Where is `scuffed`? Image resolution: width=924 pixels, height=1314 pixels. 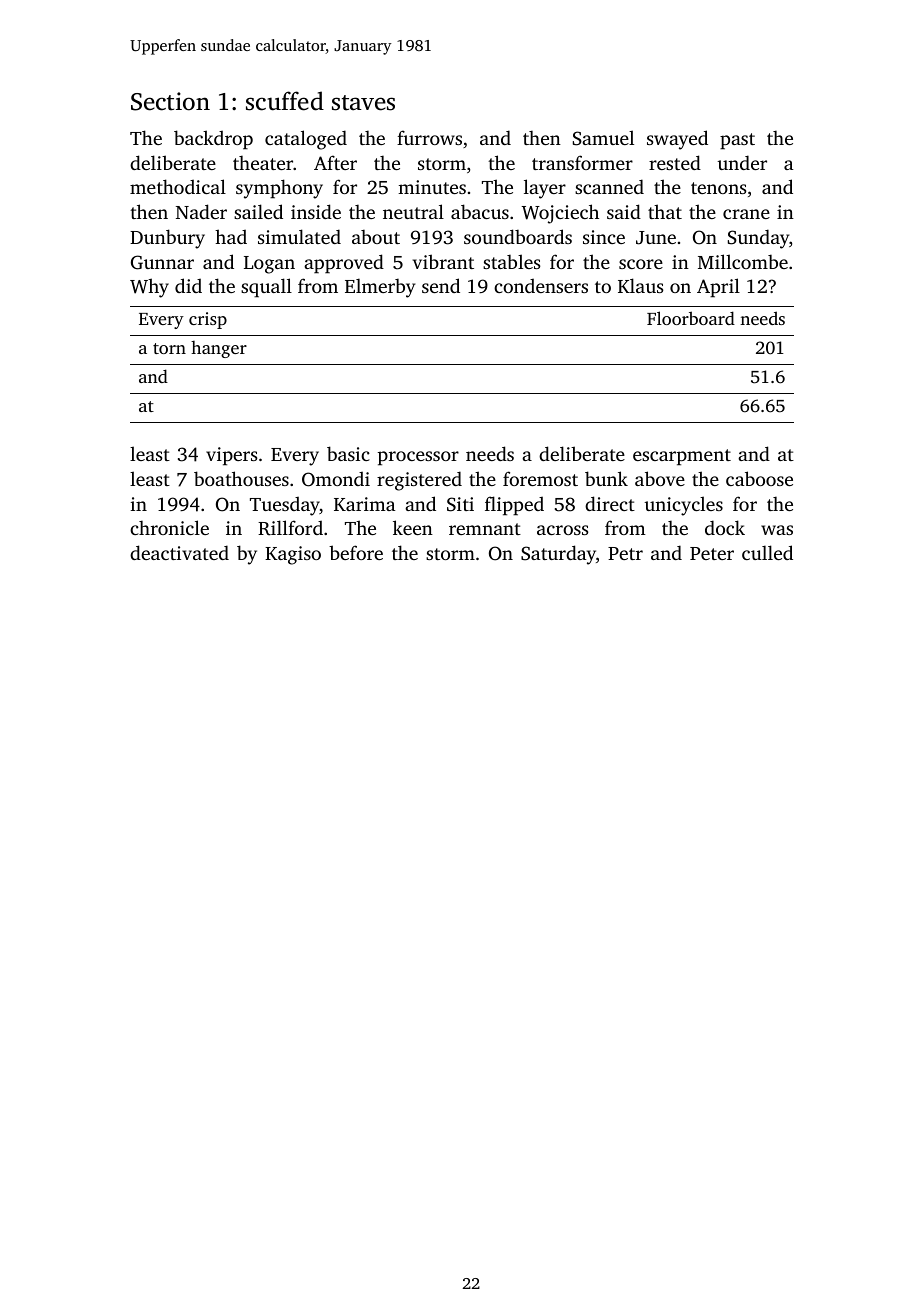
scuffed is located at coordinates (285, 101).
